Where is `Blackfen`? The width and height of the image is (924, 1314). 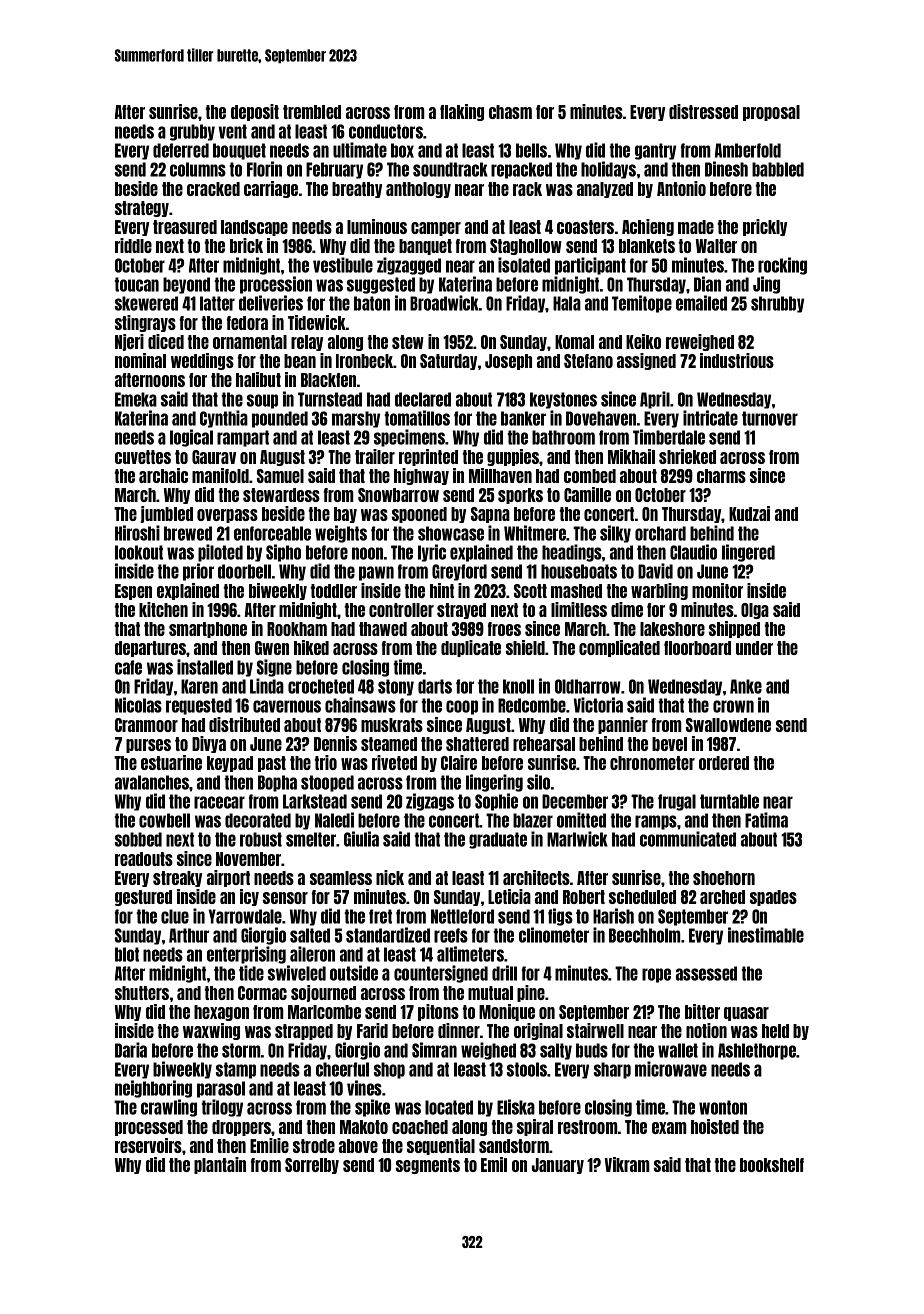 Blackfen is located at coordinates (328, 380).
